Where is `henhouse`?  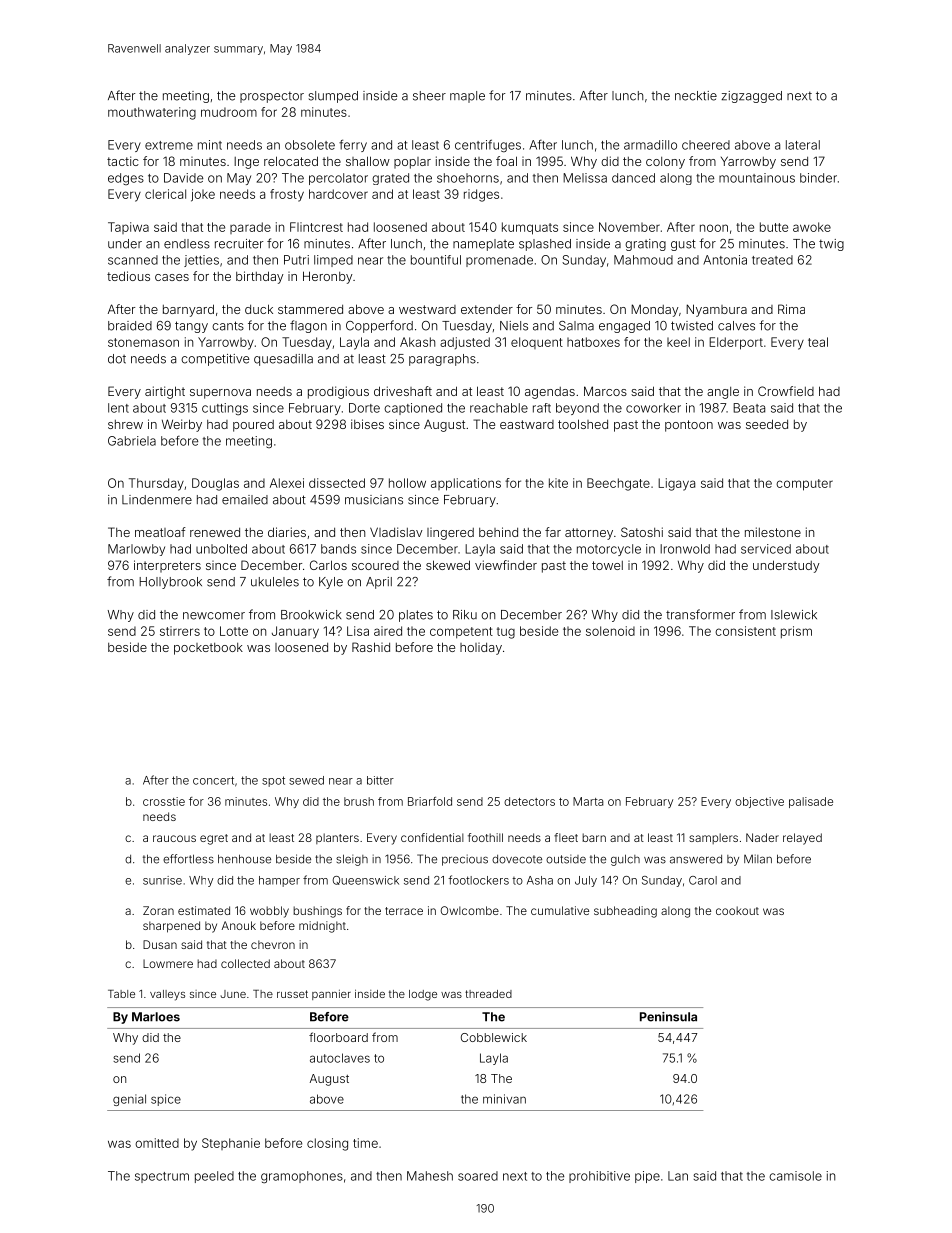 henhouse is located at coordinates (244, 859).
